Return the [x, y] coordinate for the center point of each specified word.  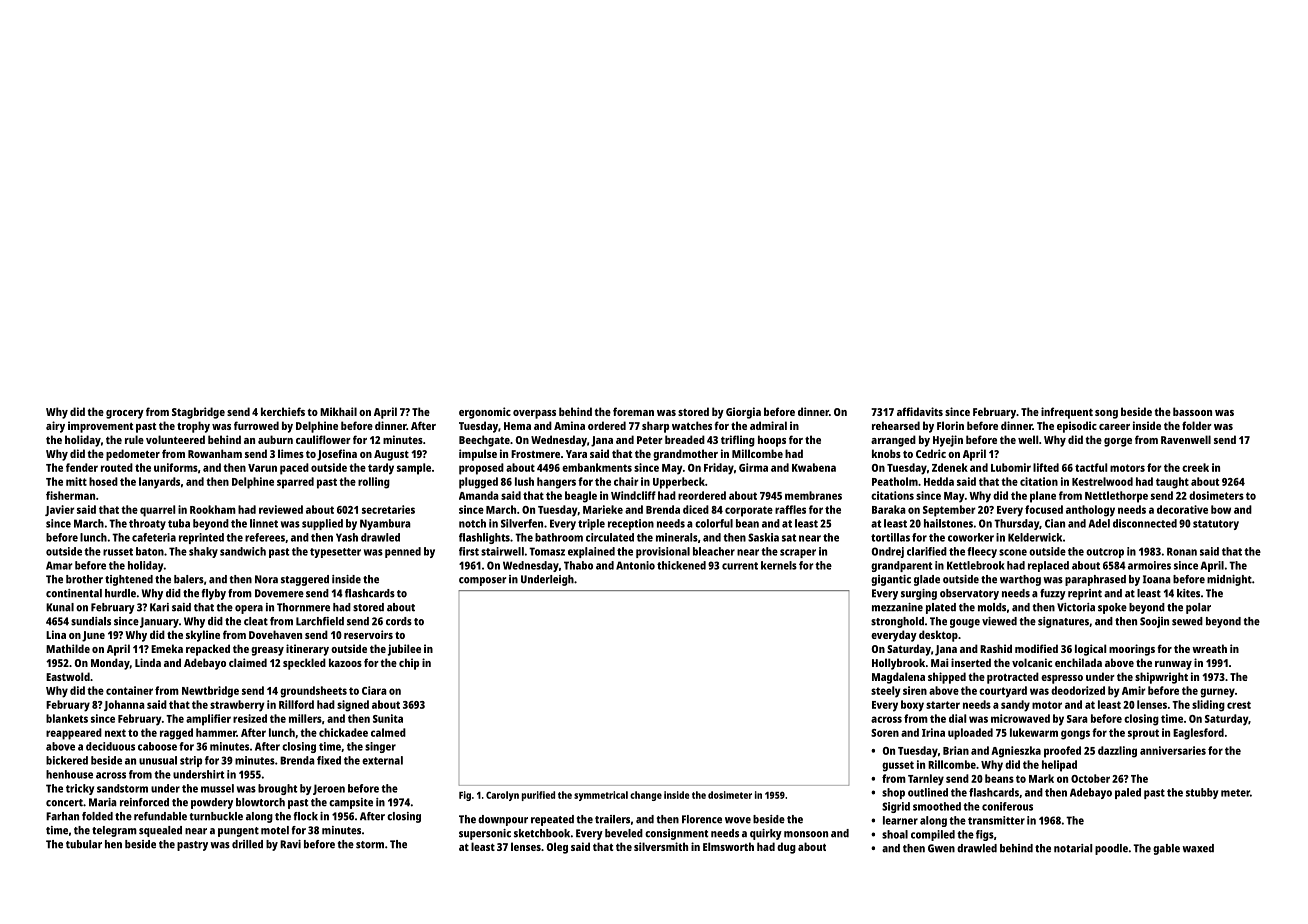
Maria [103, 802]
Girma [753, 467]
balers [189, 579]
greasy [267, 651]
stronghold [897, 622]
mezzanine [897, 607]
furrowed [256, 425]
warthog [1020, 580]
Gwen [941, 848]
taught [1172, 483]
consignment [677, 834]
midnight [1229, 580]
